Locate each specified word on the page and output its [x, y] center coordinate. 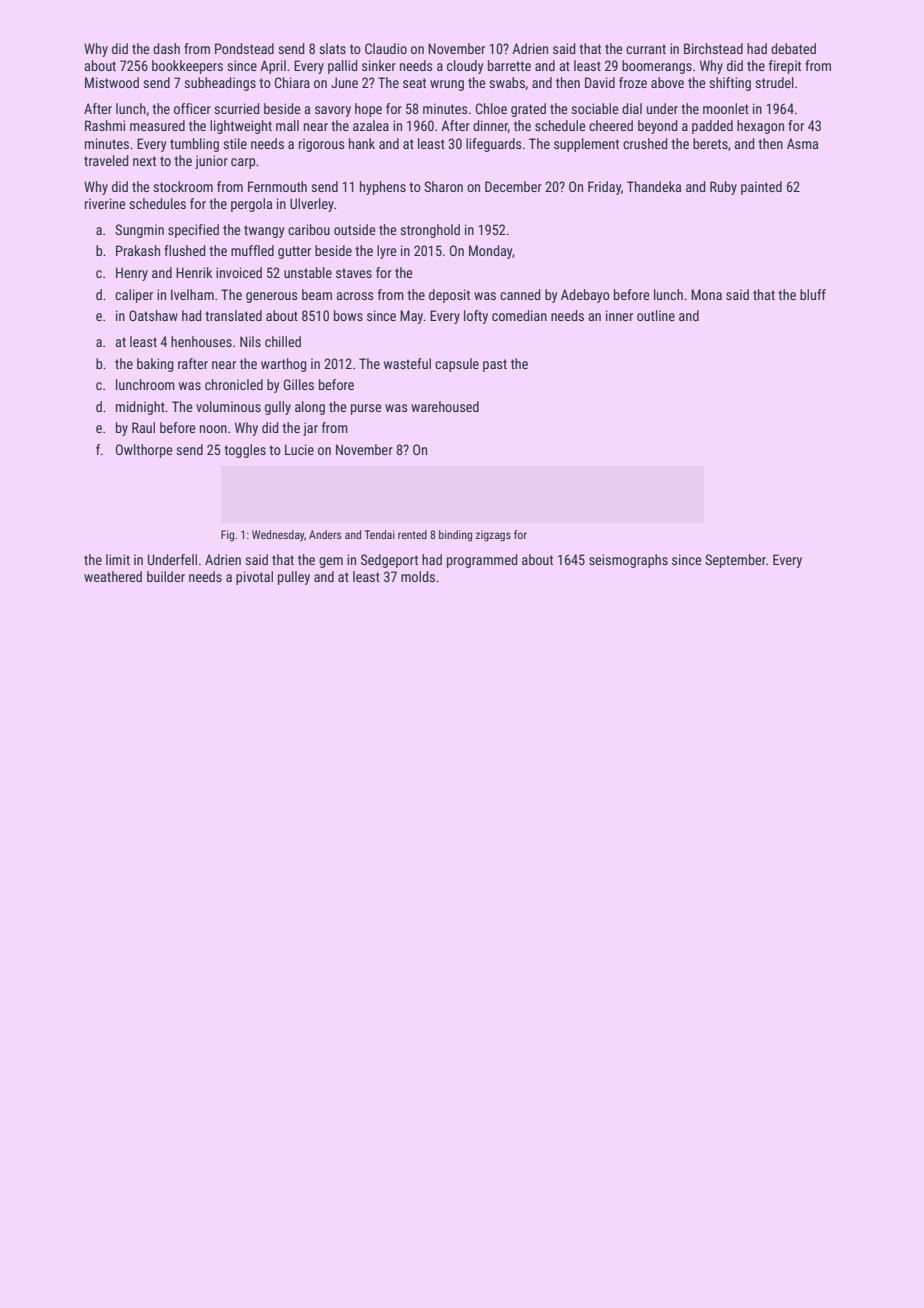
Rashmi [105, 125]
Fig [227, 536]
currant [646, 49]
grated [528, 110]
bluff [813, 294]
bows [348, 315]
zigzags [493, 536]
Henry [132, 274]
